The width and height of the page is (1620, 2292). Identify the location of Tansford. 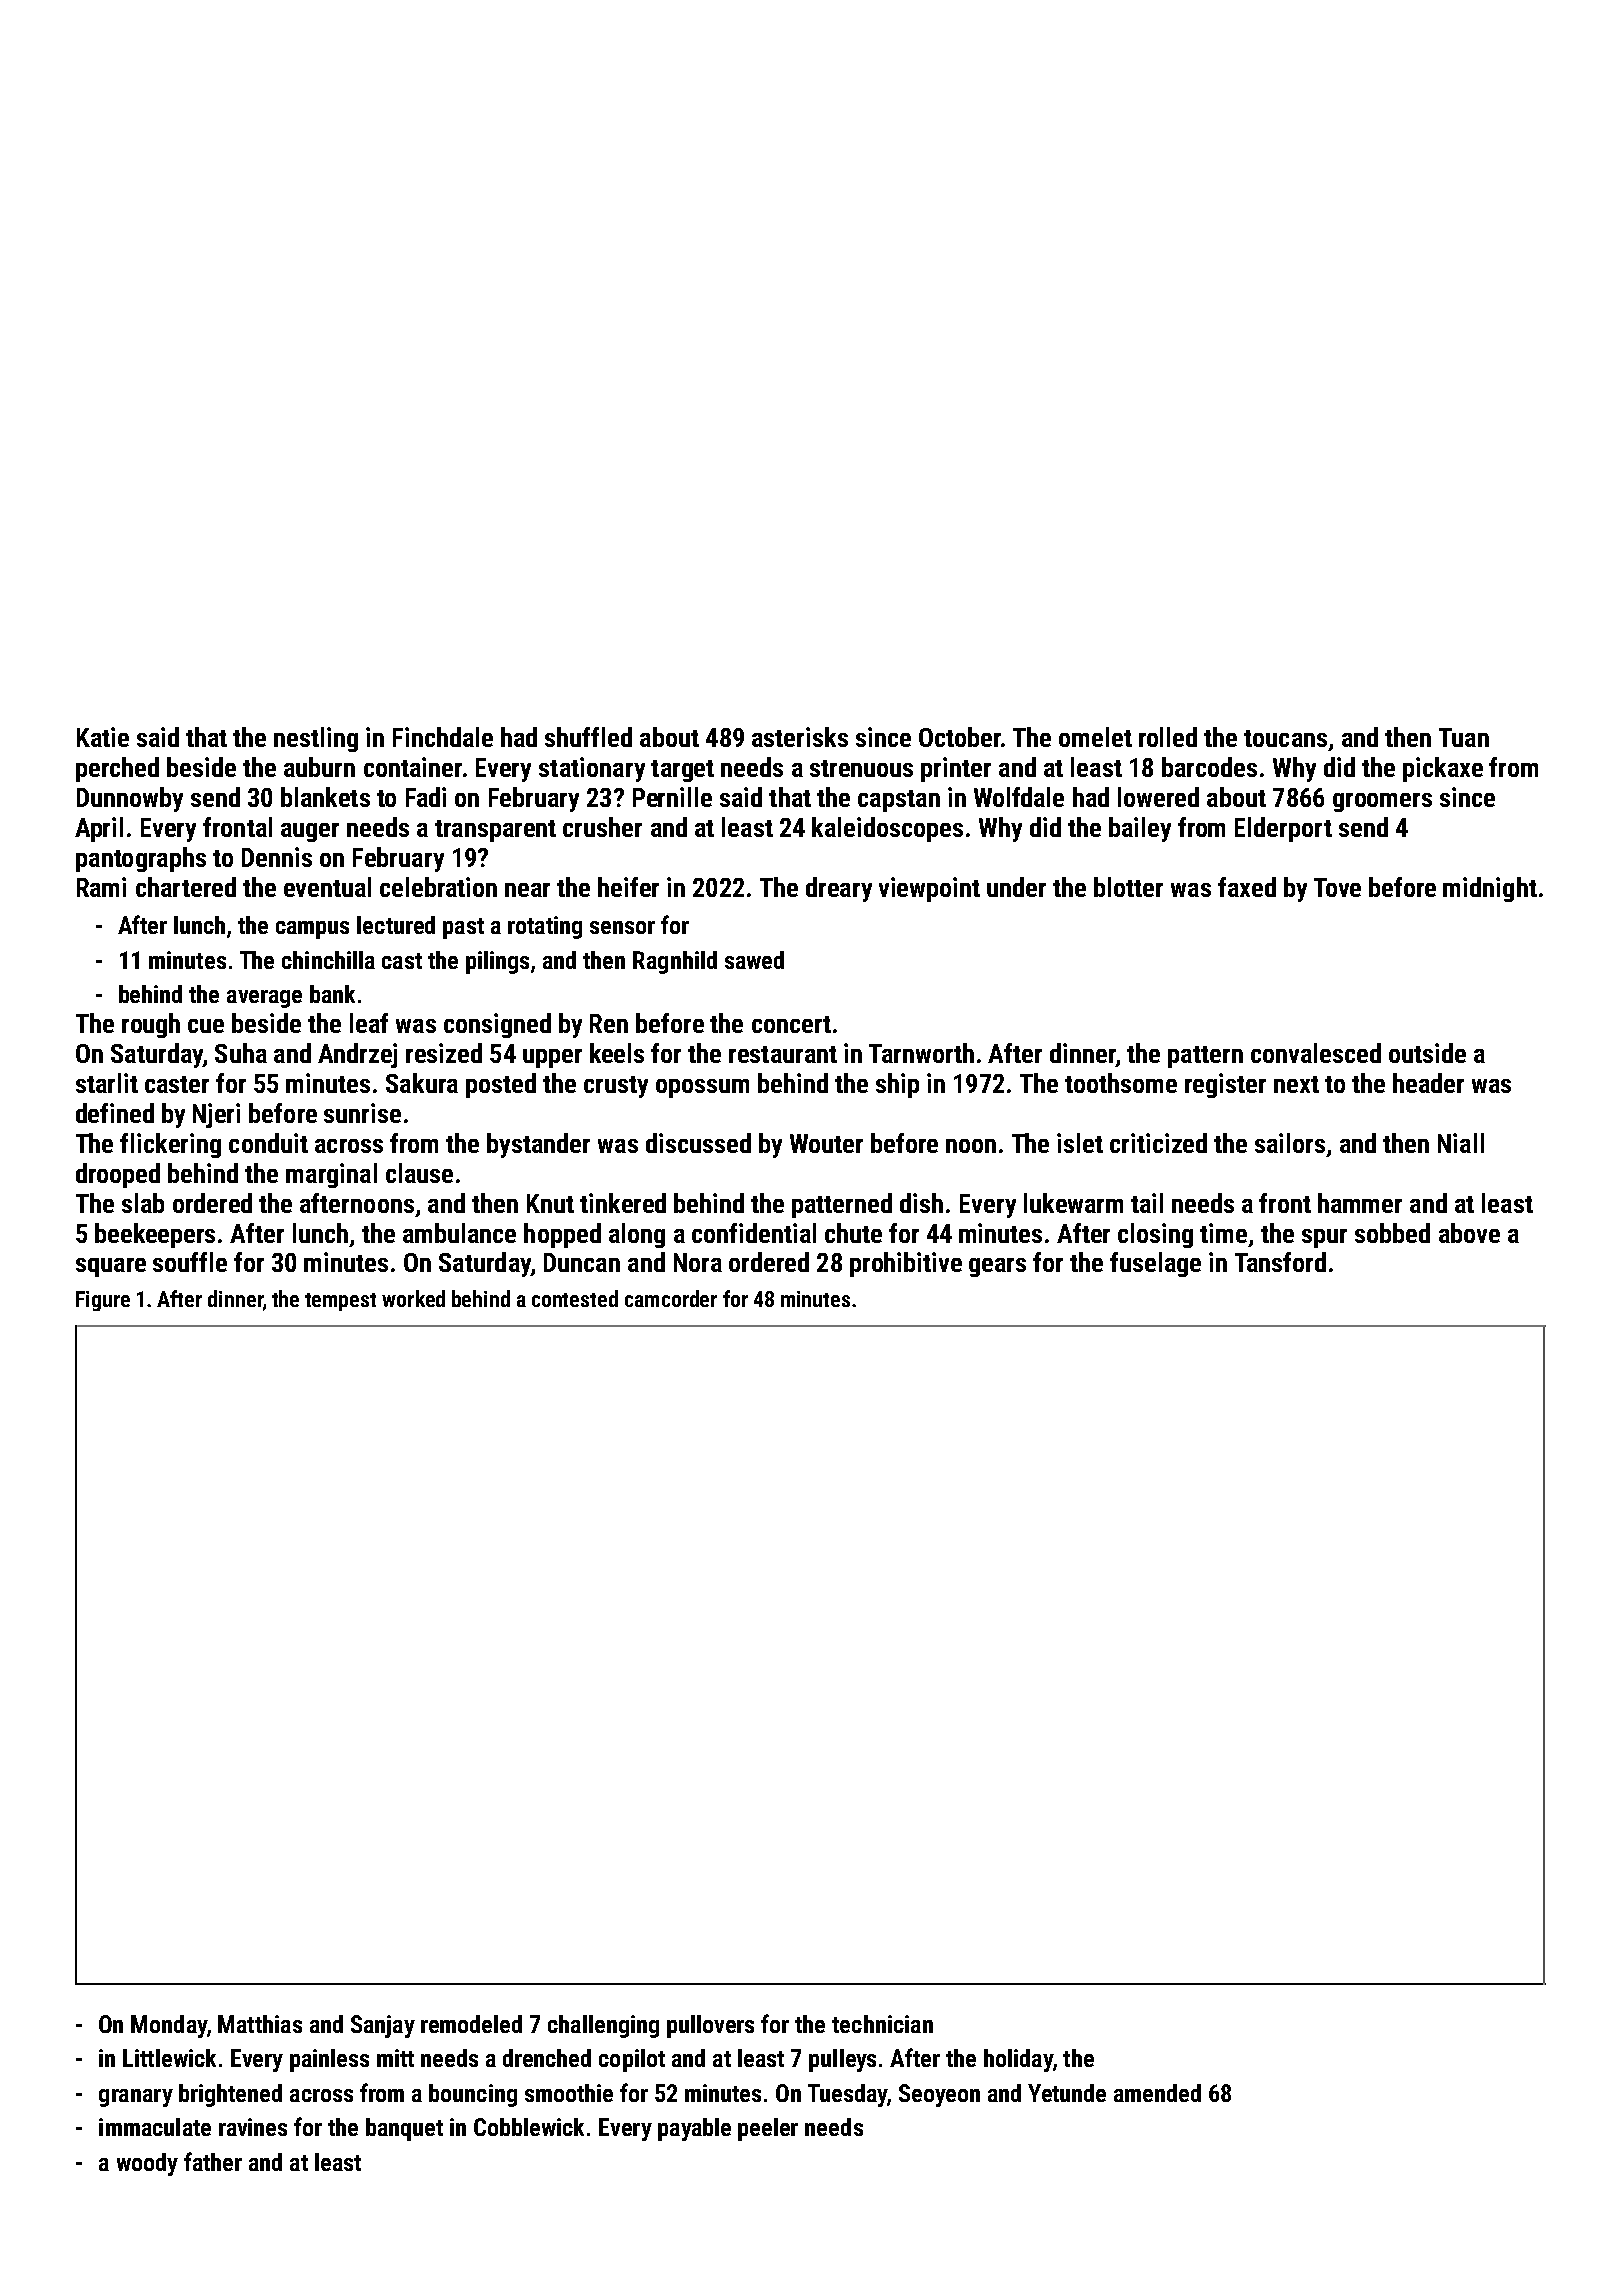
(1280, 1262).
